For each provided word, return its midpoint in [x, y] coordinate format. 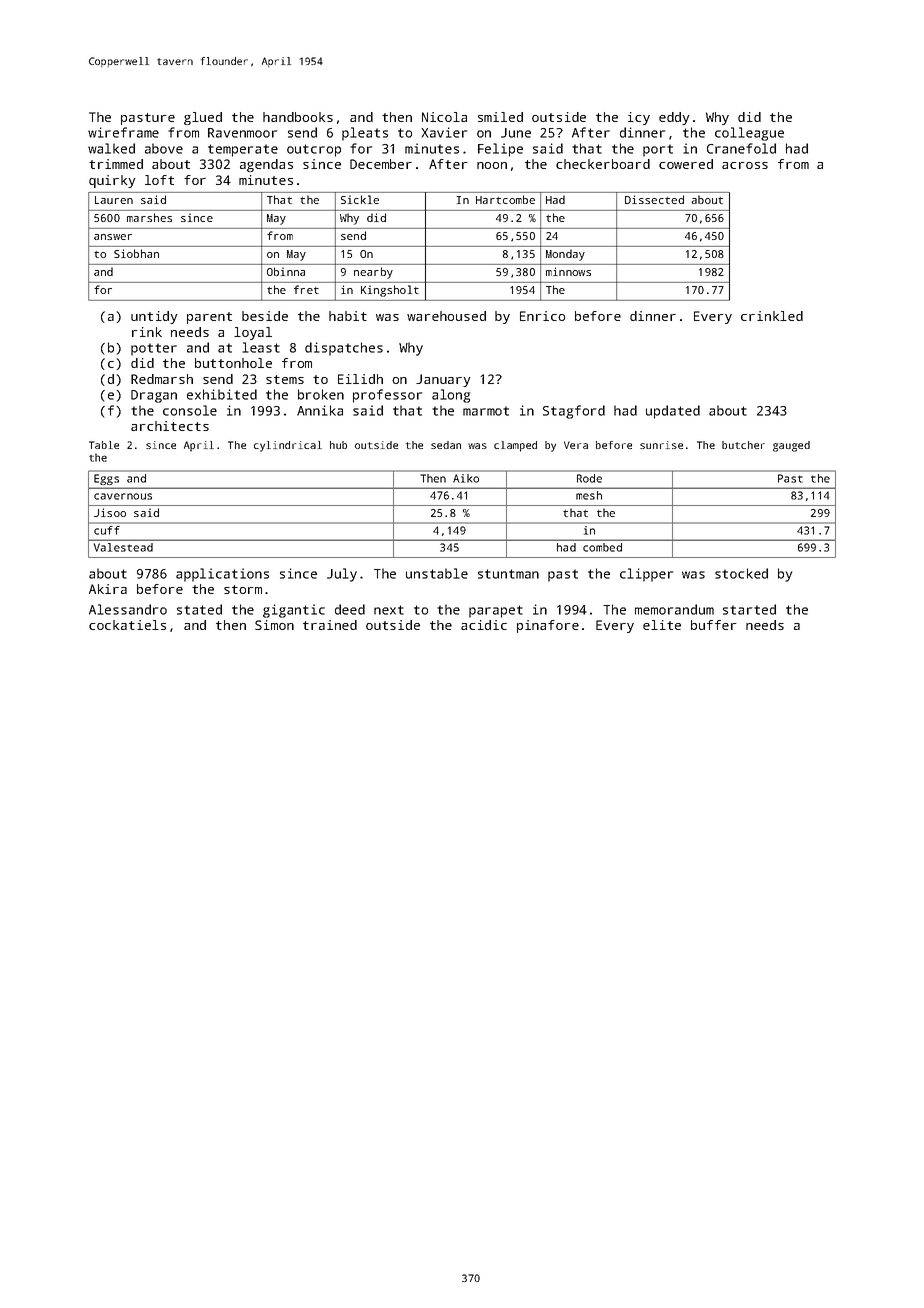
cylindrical [288, 446]
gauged [791, 446]
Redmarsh [162, 379]
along [451, 396]
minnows [568, 271]
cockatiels [127, 625]
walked [111, 148]
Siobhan [136, 253]
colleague [749, 134]
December [381, 164]
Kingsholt [390, 291]
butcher [743, 445]
